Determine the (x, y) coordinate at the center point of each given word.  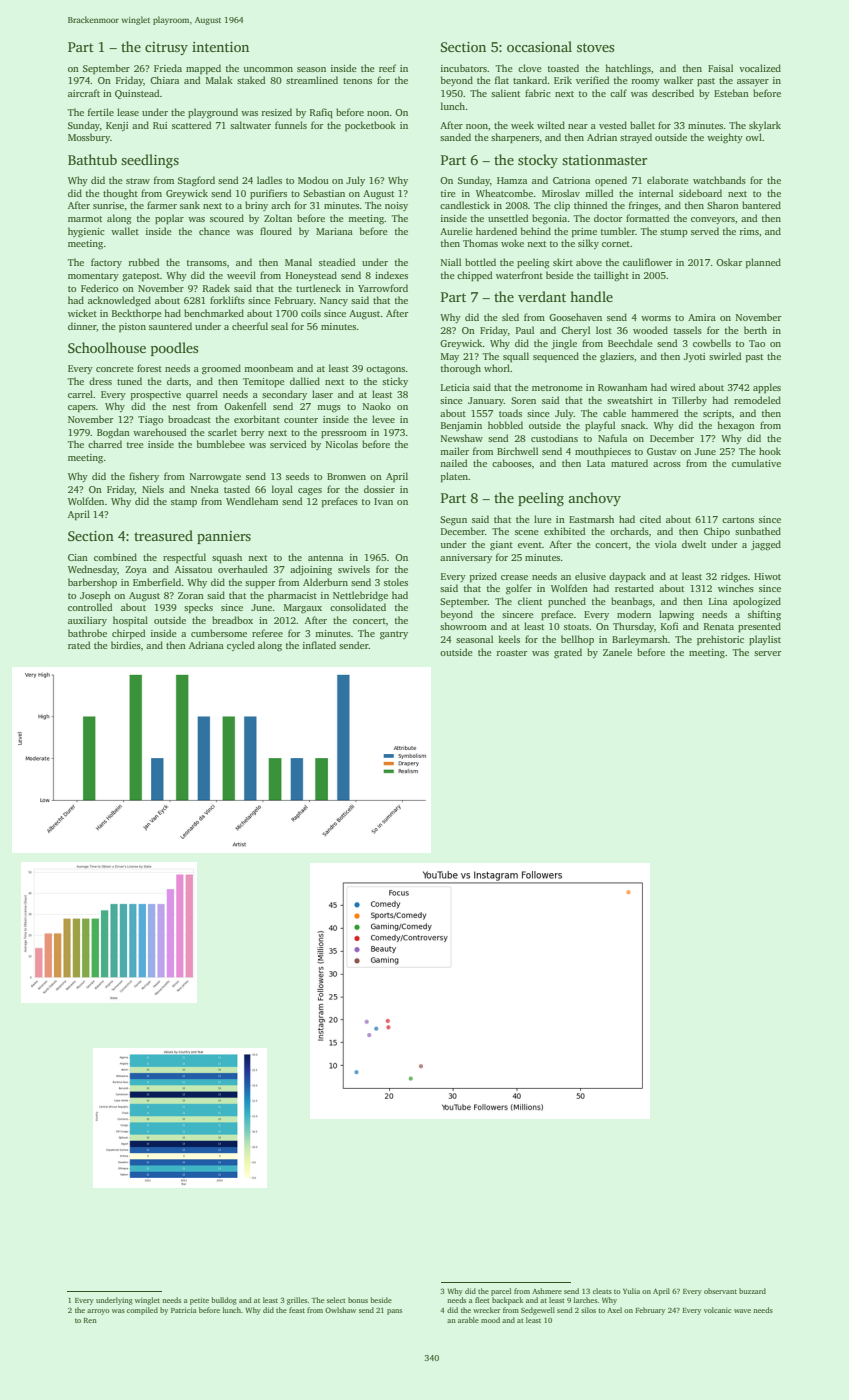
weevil (241, 275)
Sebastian (324, 193)
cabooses (512, 463)
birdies (126, 645)
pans (394, 1312)
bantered (761, 205)
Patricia (183, 1310)
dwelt (694, 544)
